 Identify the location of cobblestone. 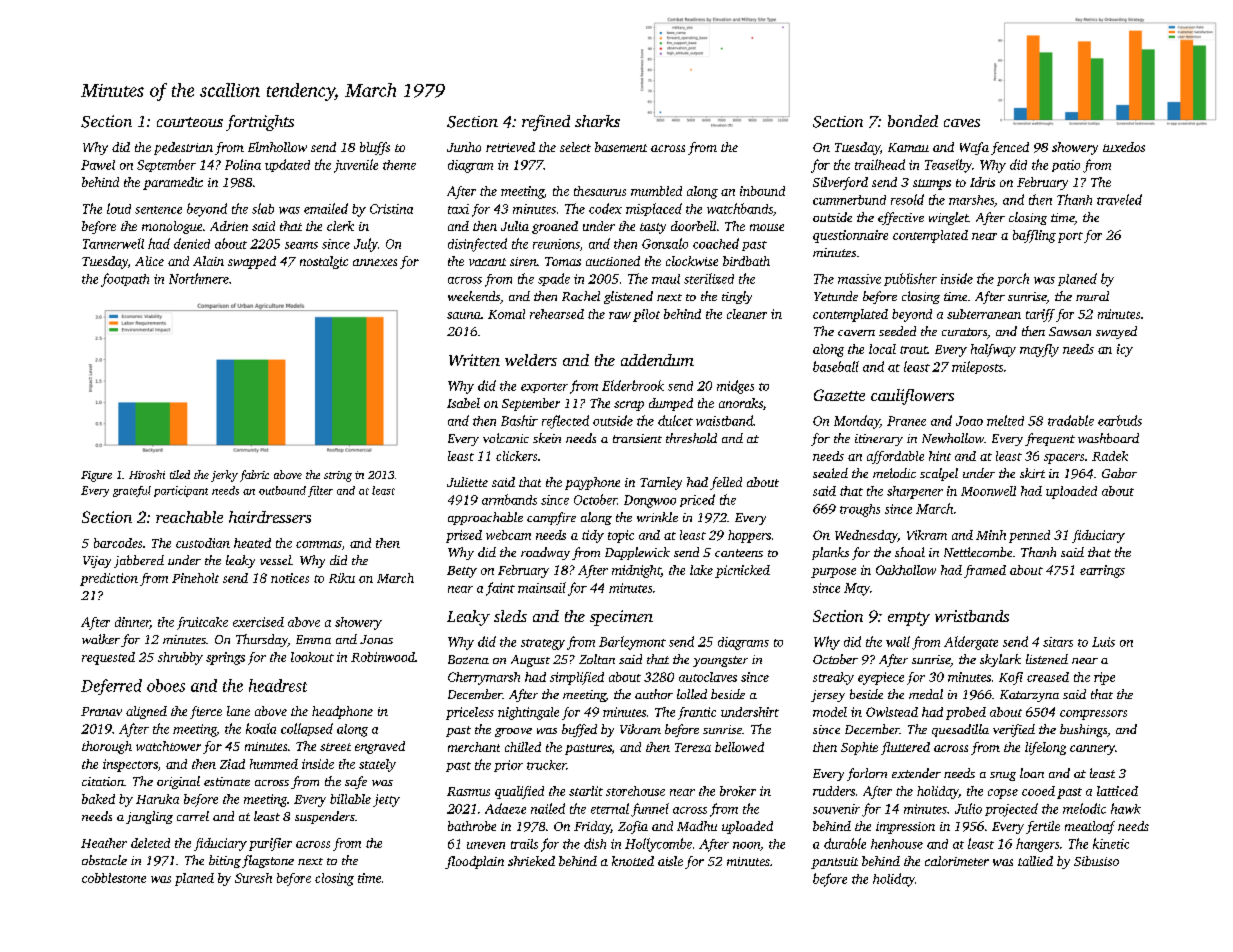
(114, 878).
